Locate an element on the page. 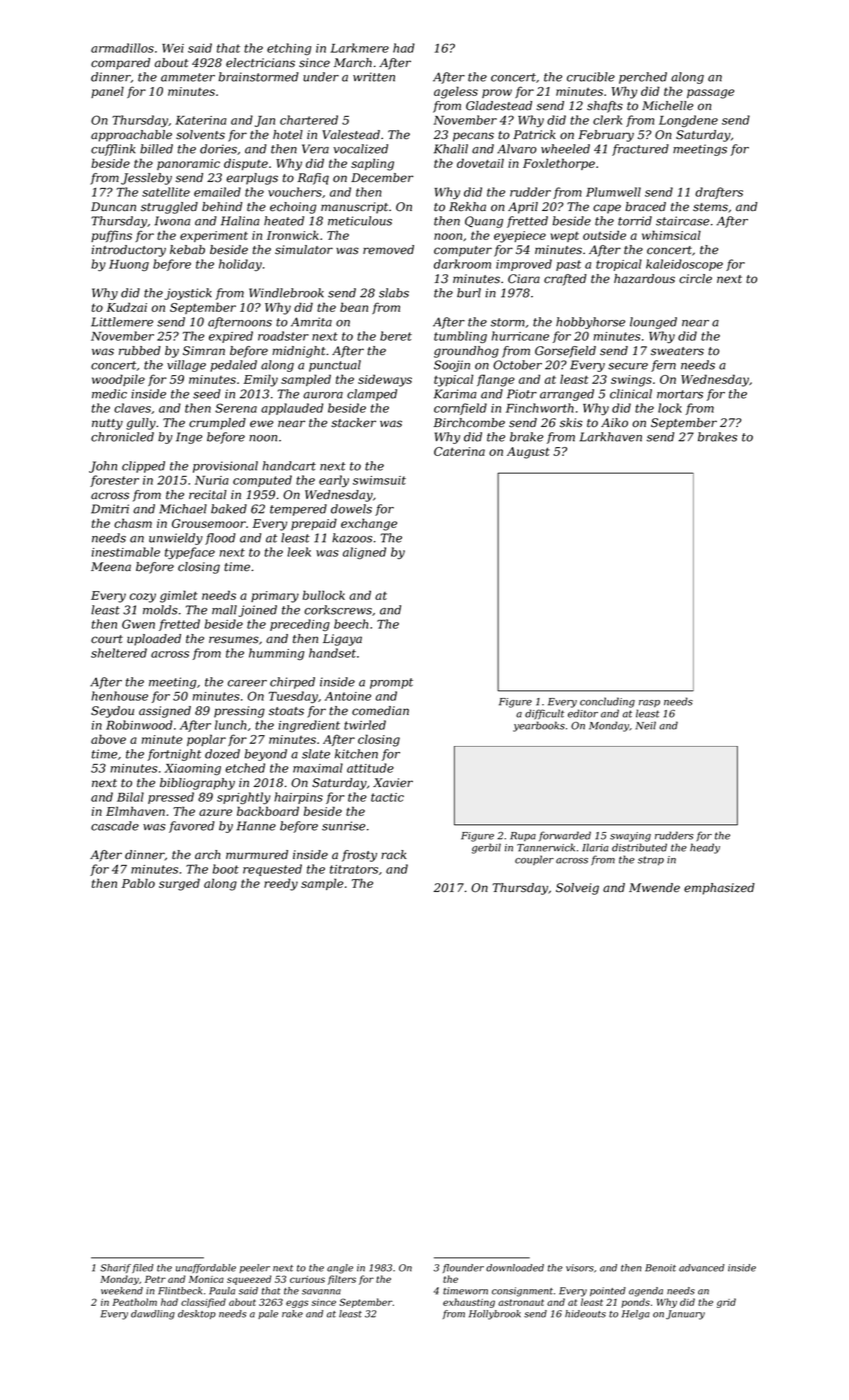 The width and height of the image is (849, 1400). Larkhaven is located at coordinates (611, 437).
